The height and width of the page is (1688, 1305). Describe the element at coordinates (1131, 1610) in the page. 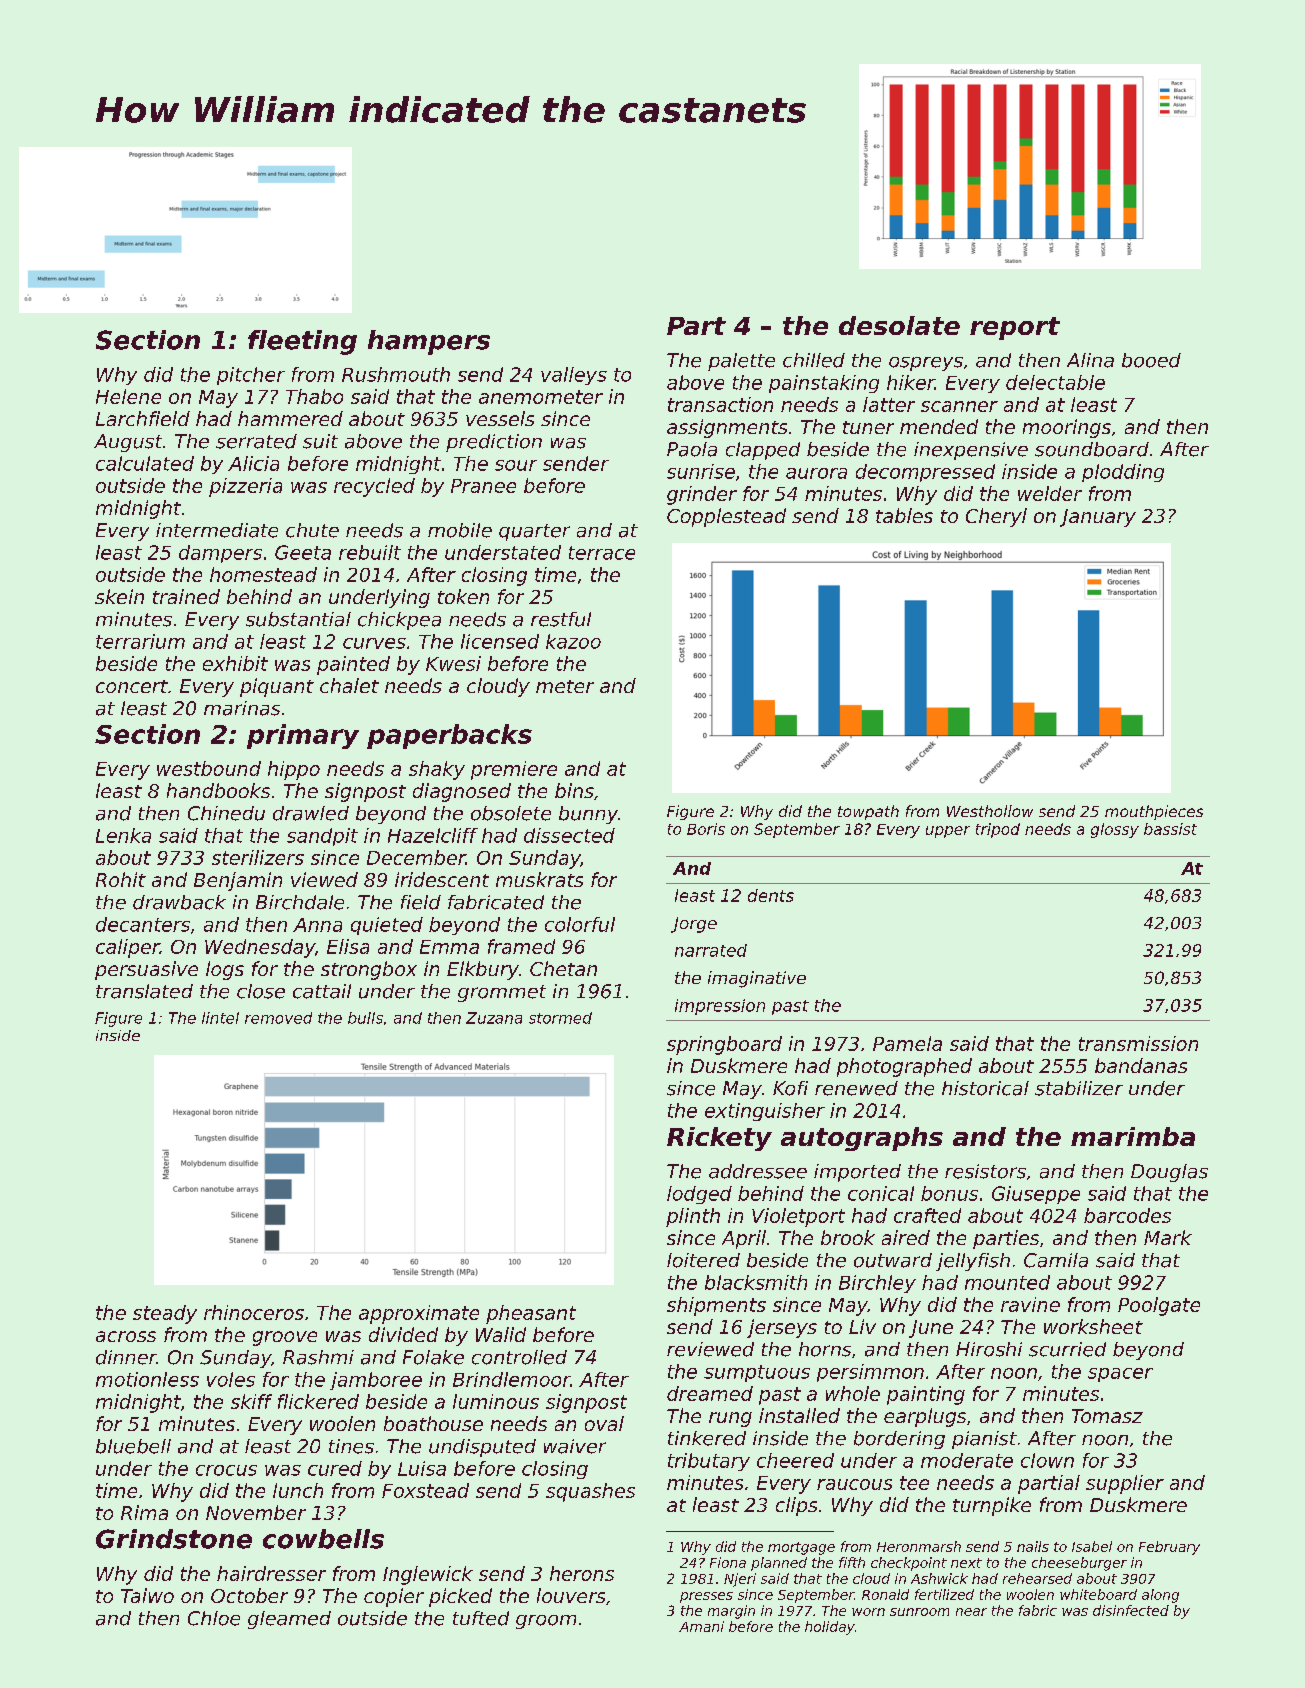

I see `disinfected` at that location.
